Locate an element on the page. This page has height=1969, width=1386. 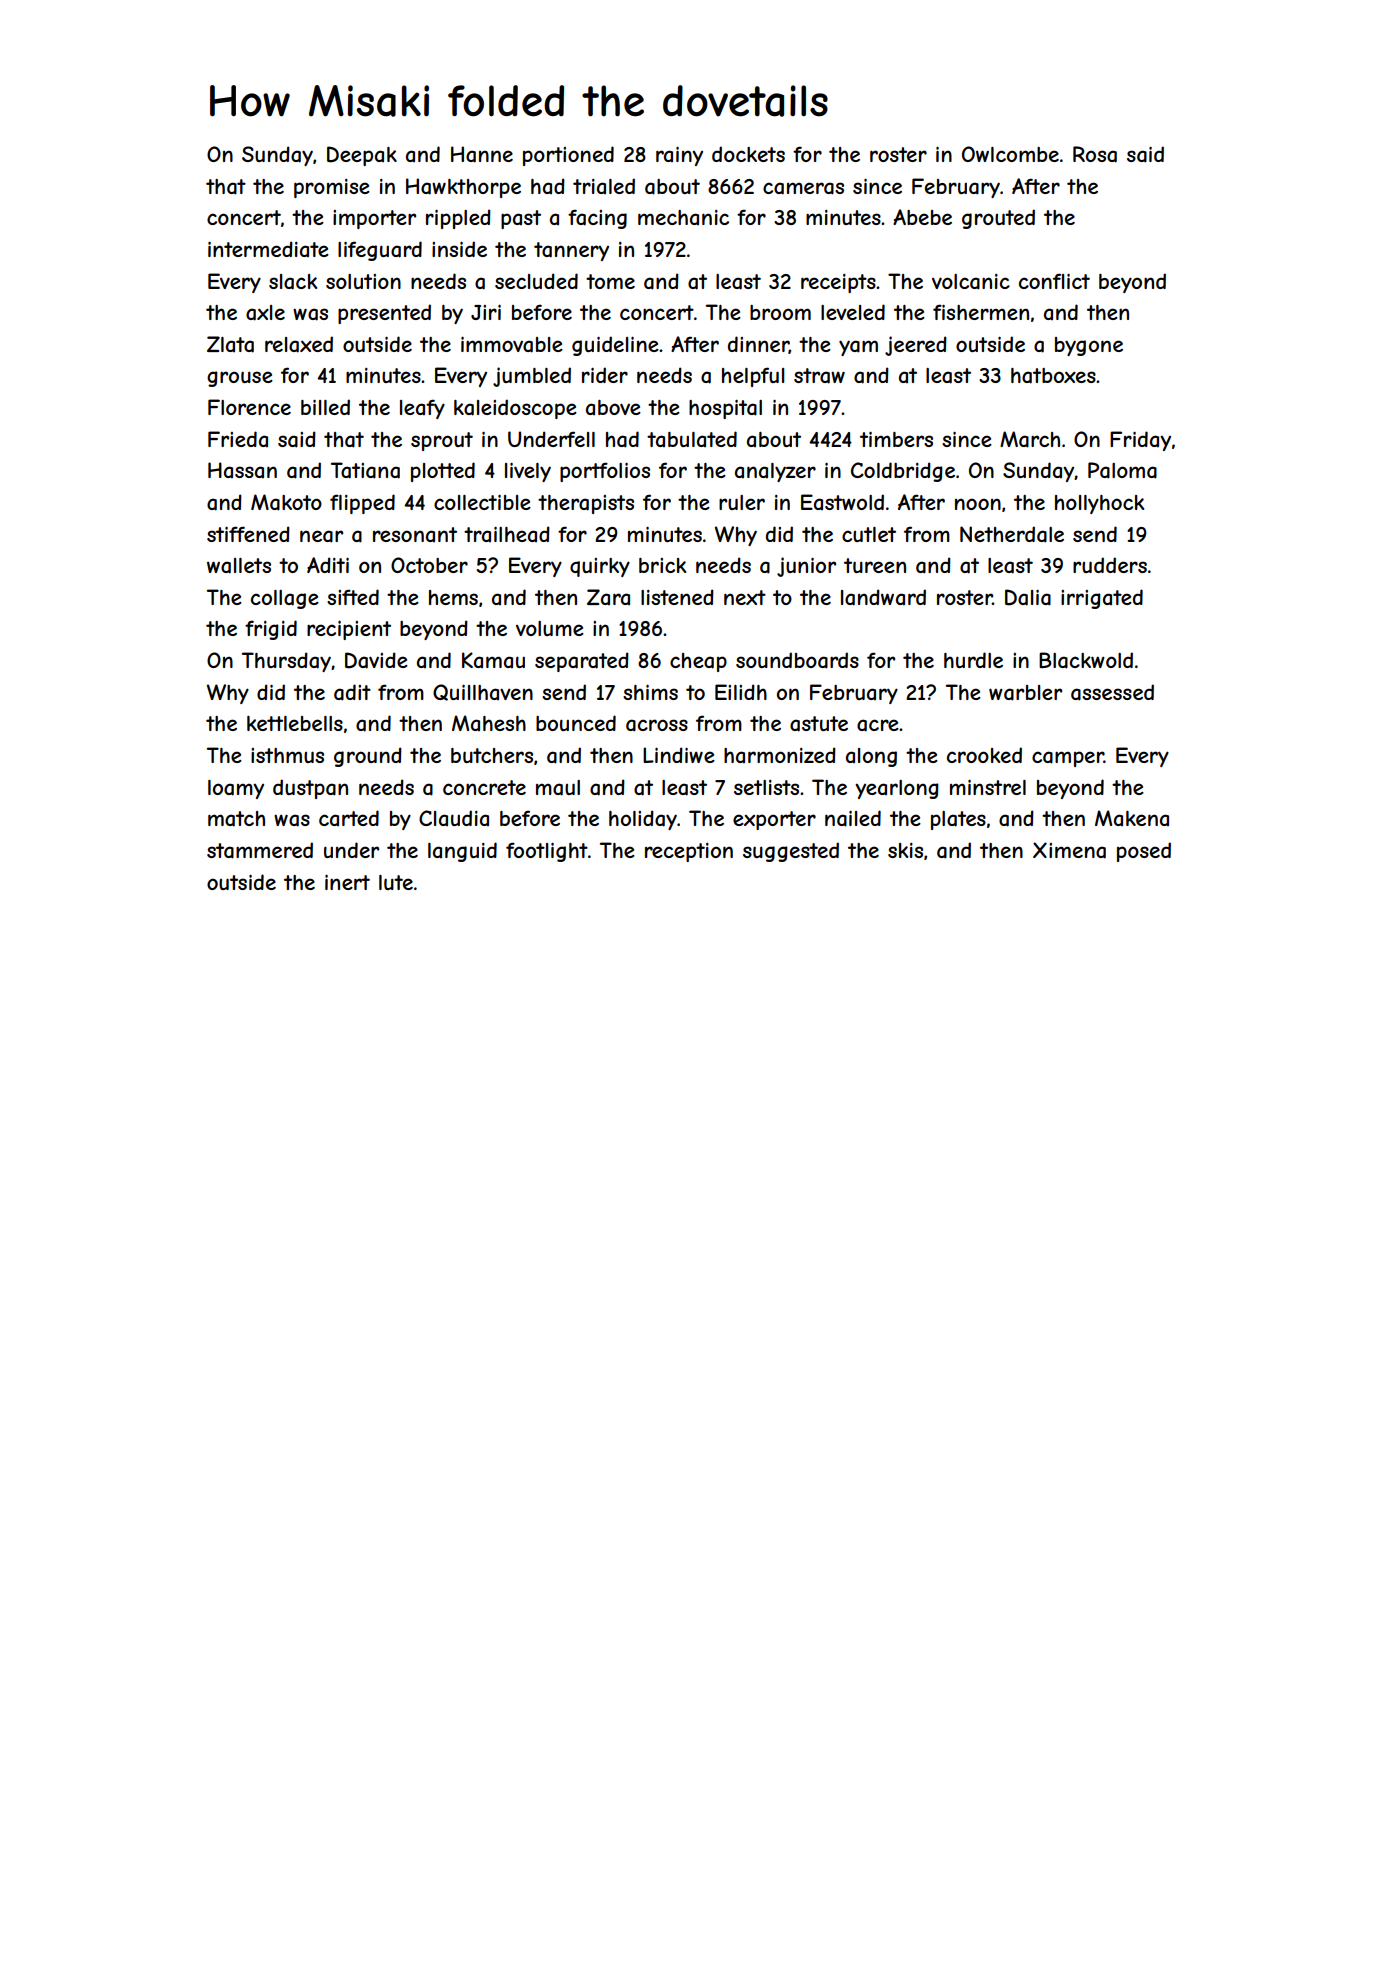
kaleidoscope is located at coordinates (515, 409).
